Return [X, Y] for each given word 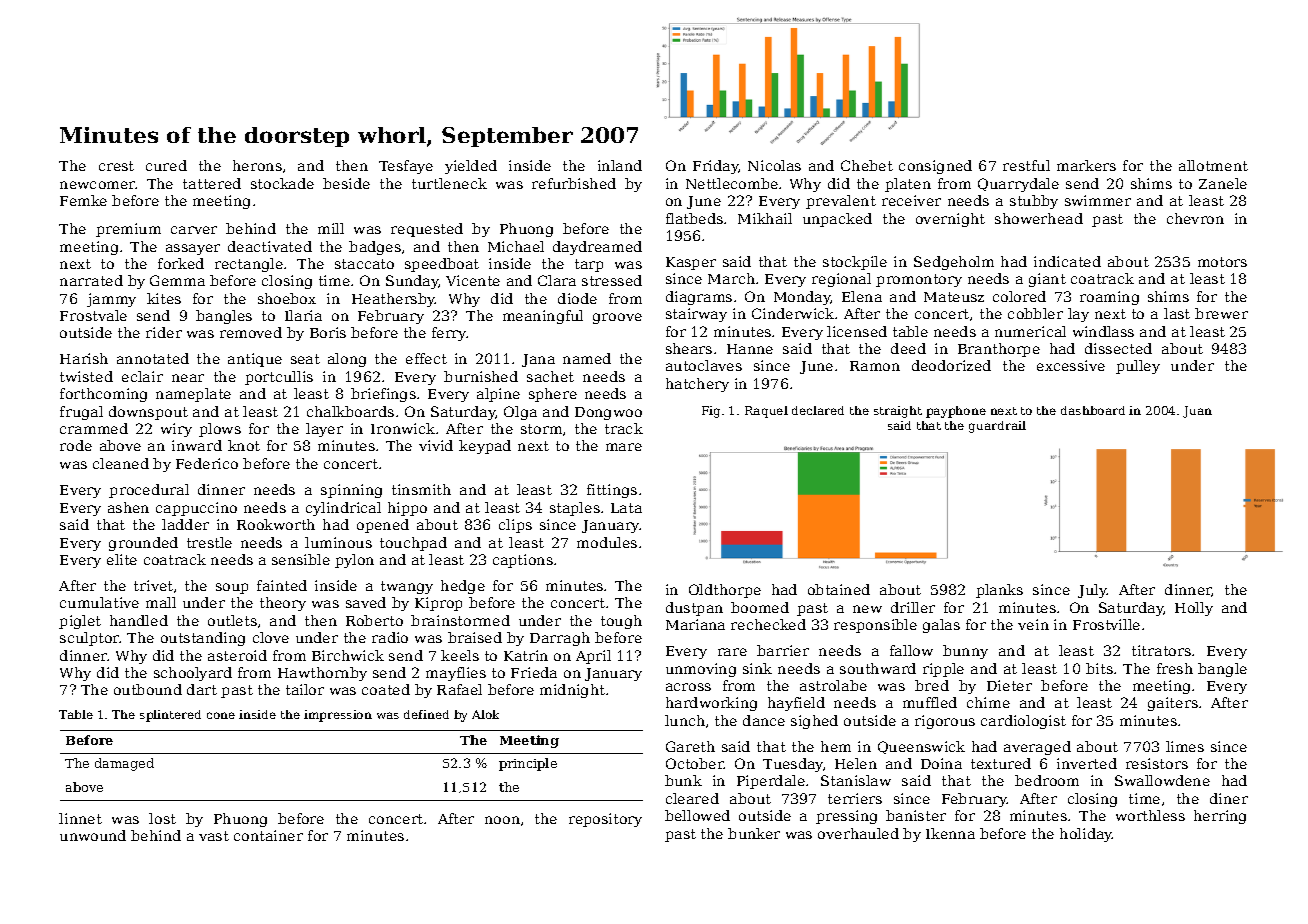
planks [999, 591]
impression [338, 716]
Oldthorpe [725, 591]
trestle [209, 542]
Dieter [1009, 685]
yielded [471, 167]
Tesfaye [406, 167]
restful [1026, 165]
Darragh [560, 639]
